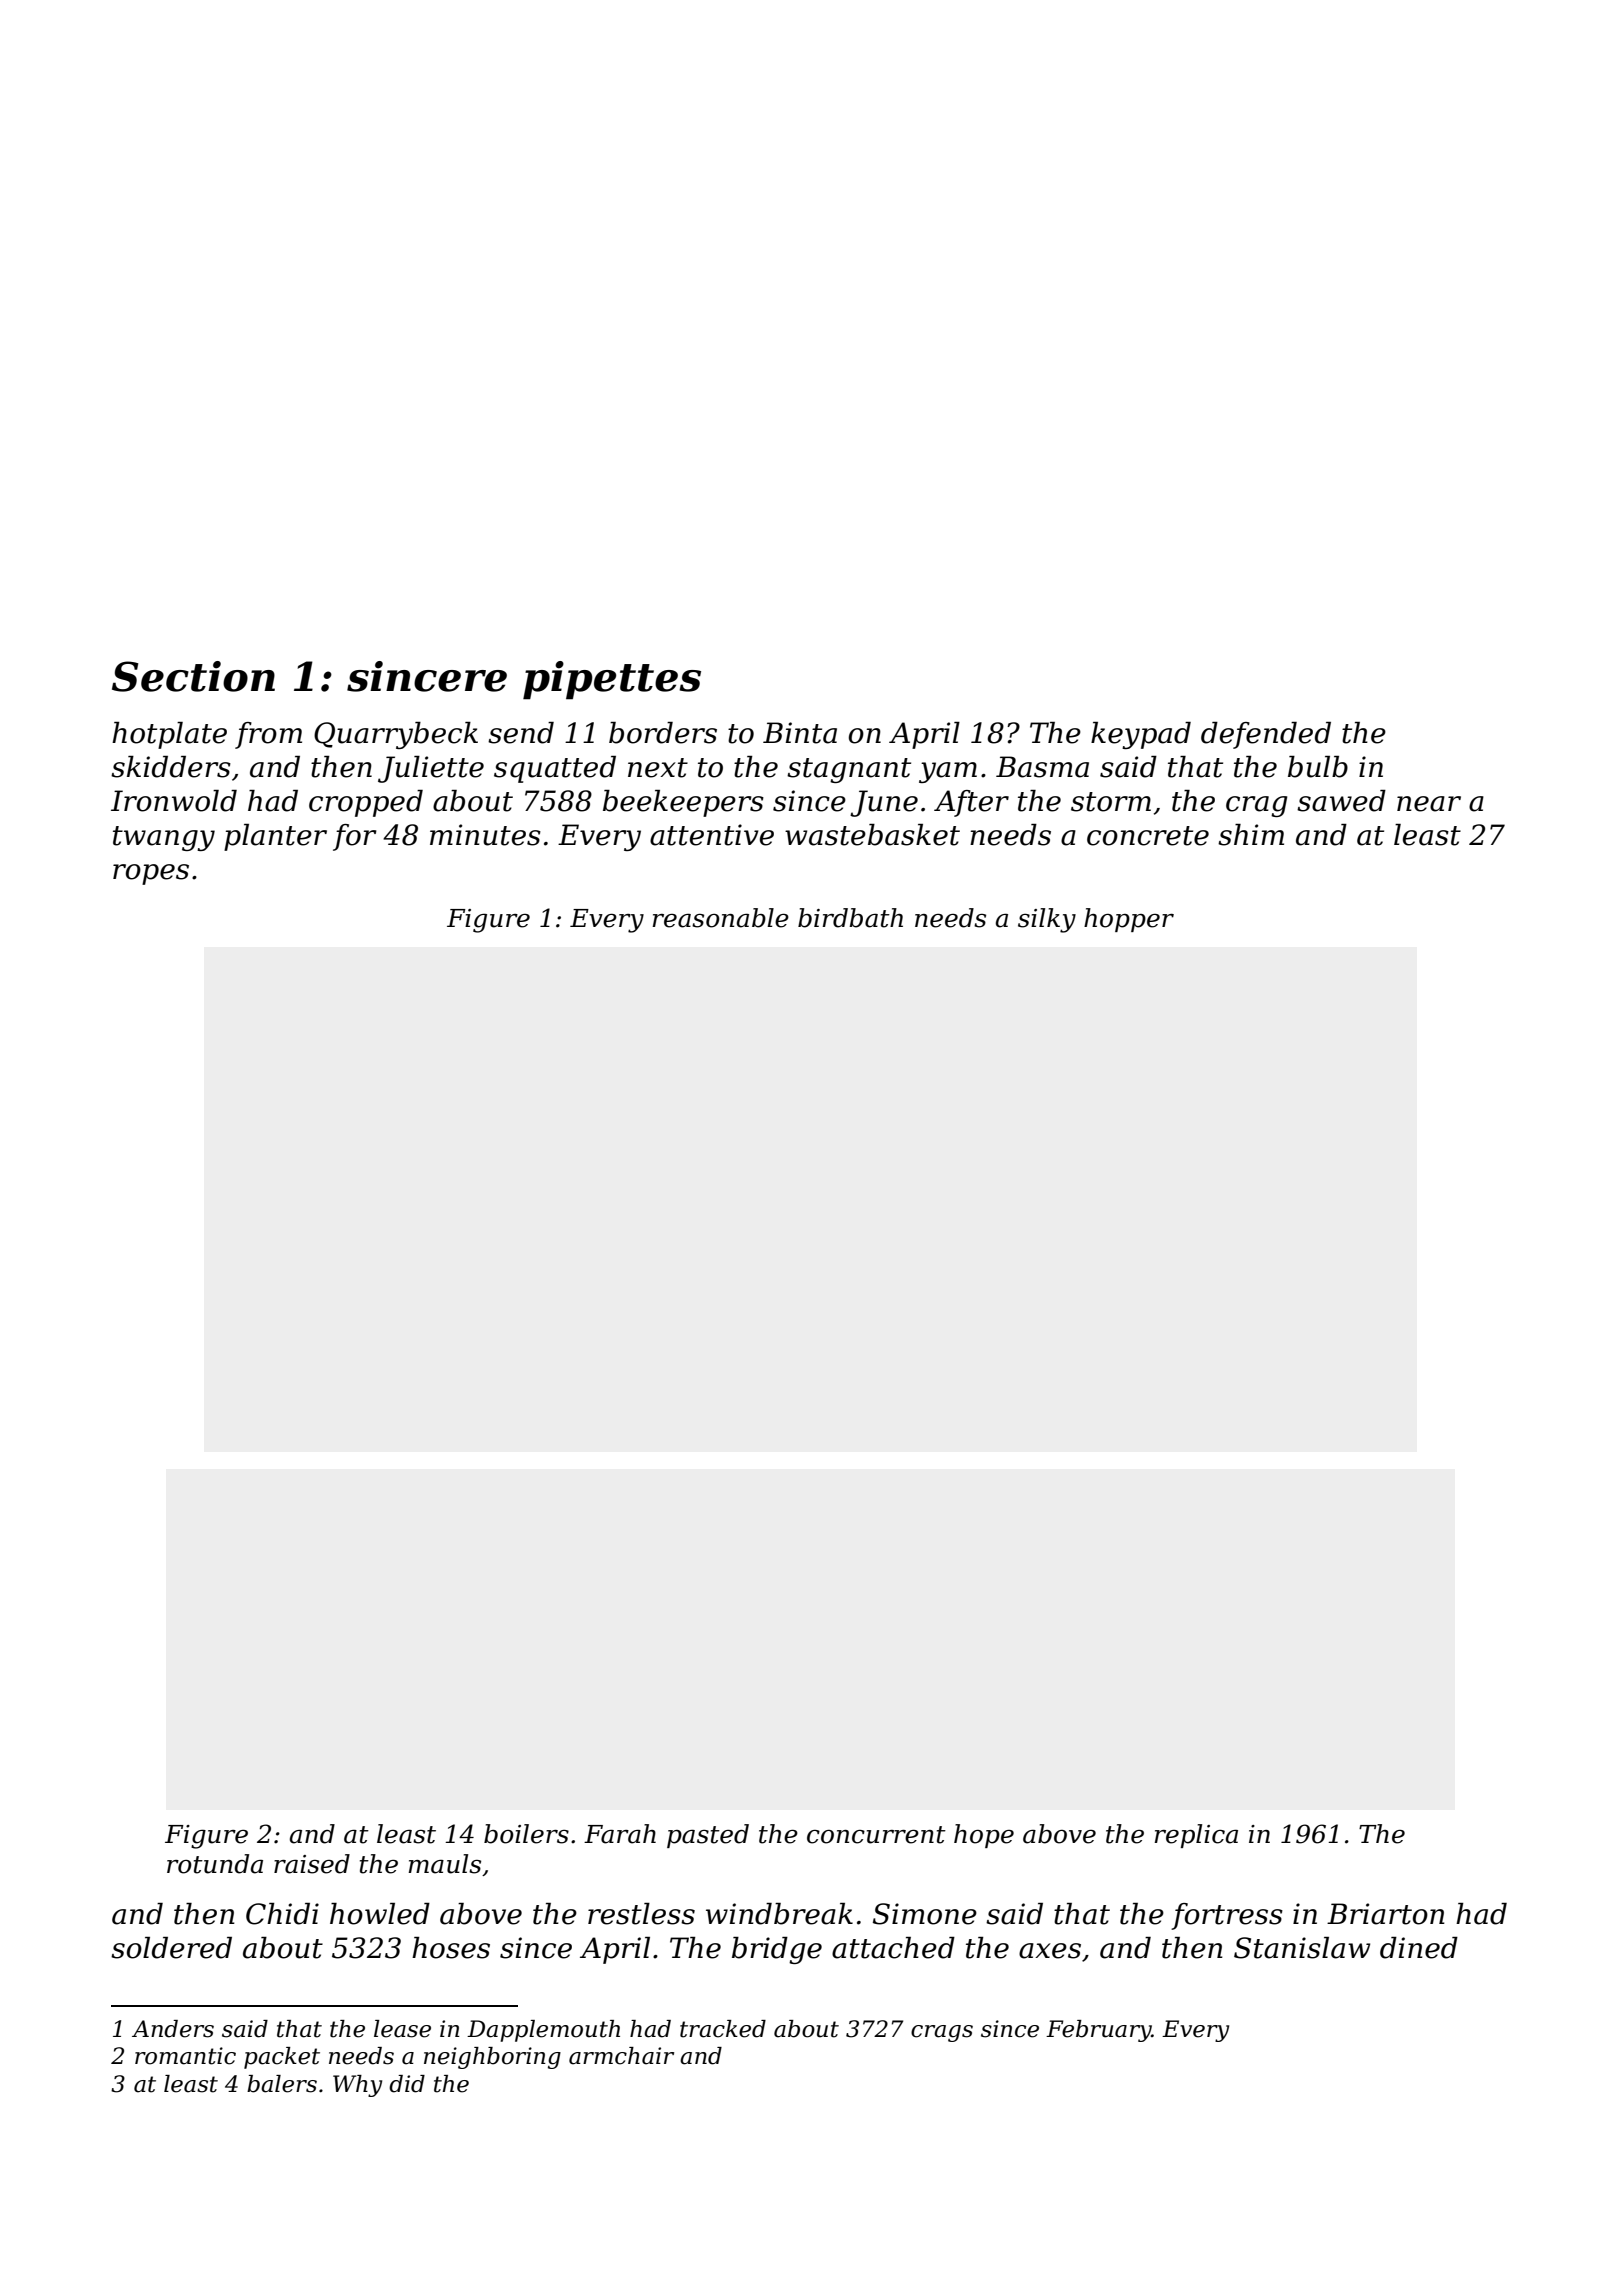 The height and width of the screenshot is (2292, 1620). Describe the element at coordinates (357, 2086) in the screenshot. I see `Why` at that location.
